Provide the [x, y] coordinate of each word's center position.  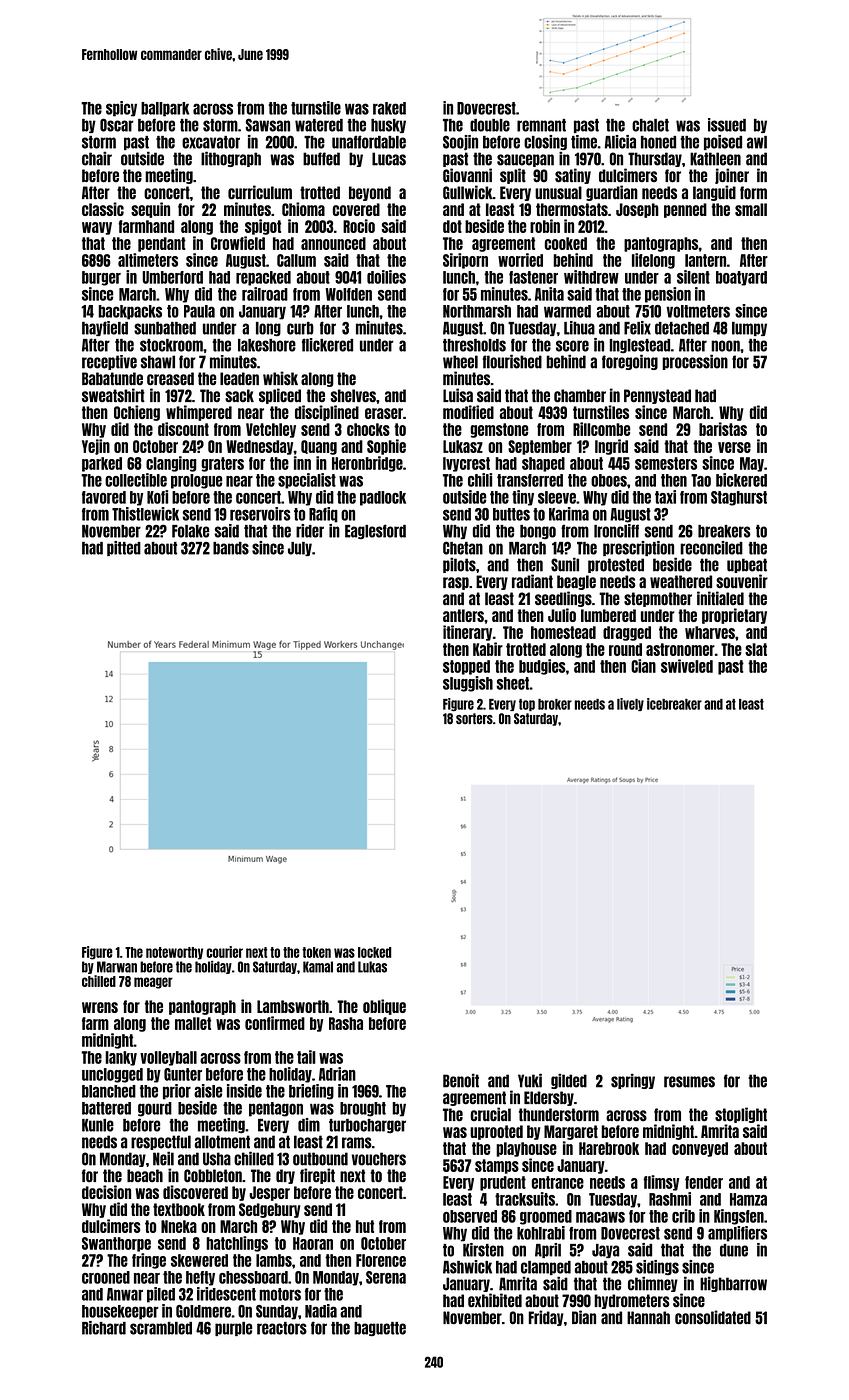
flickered [327, 345]
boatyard [741, 278]
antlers [463, 615]
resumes [689, 1082]
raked [389, 108]
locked [375, 952]
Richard [104, 1328]
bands [231, 548]
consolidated [713, 1317]
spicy [121, 109]
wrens [100, 1007]
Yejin [96, 447]
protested [616, 565]
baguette [380, 1329]
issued [727, 125]
